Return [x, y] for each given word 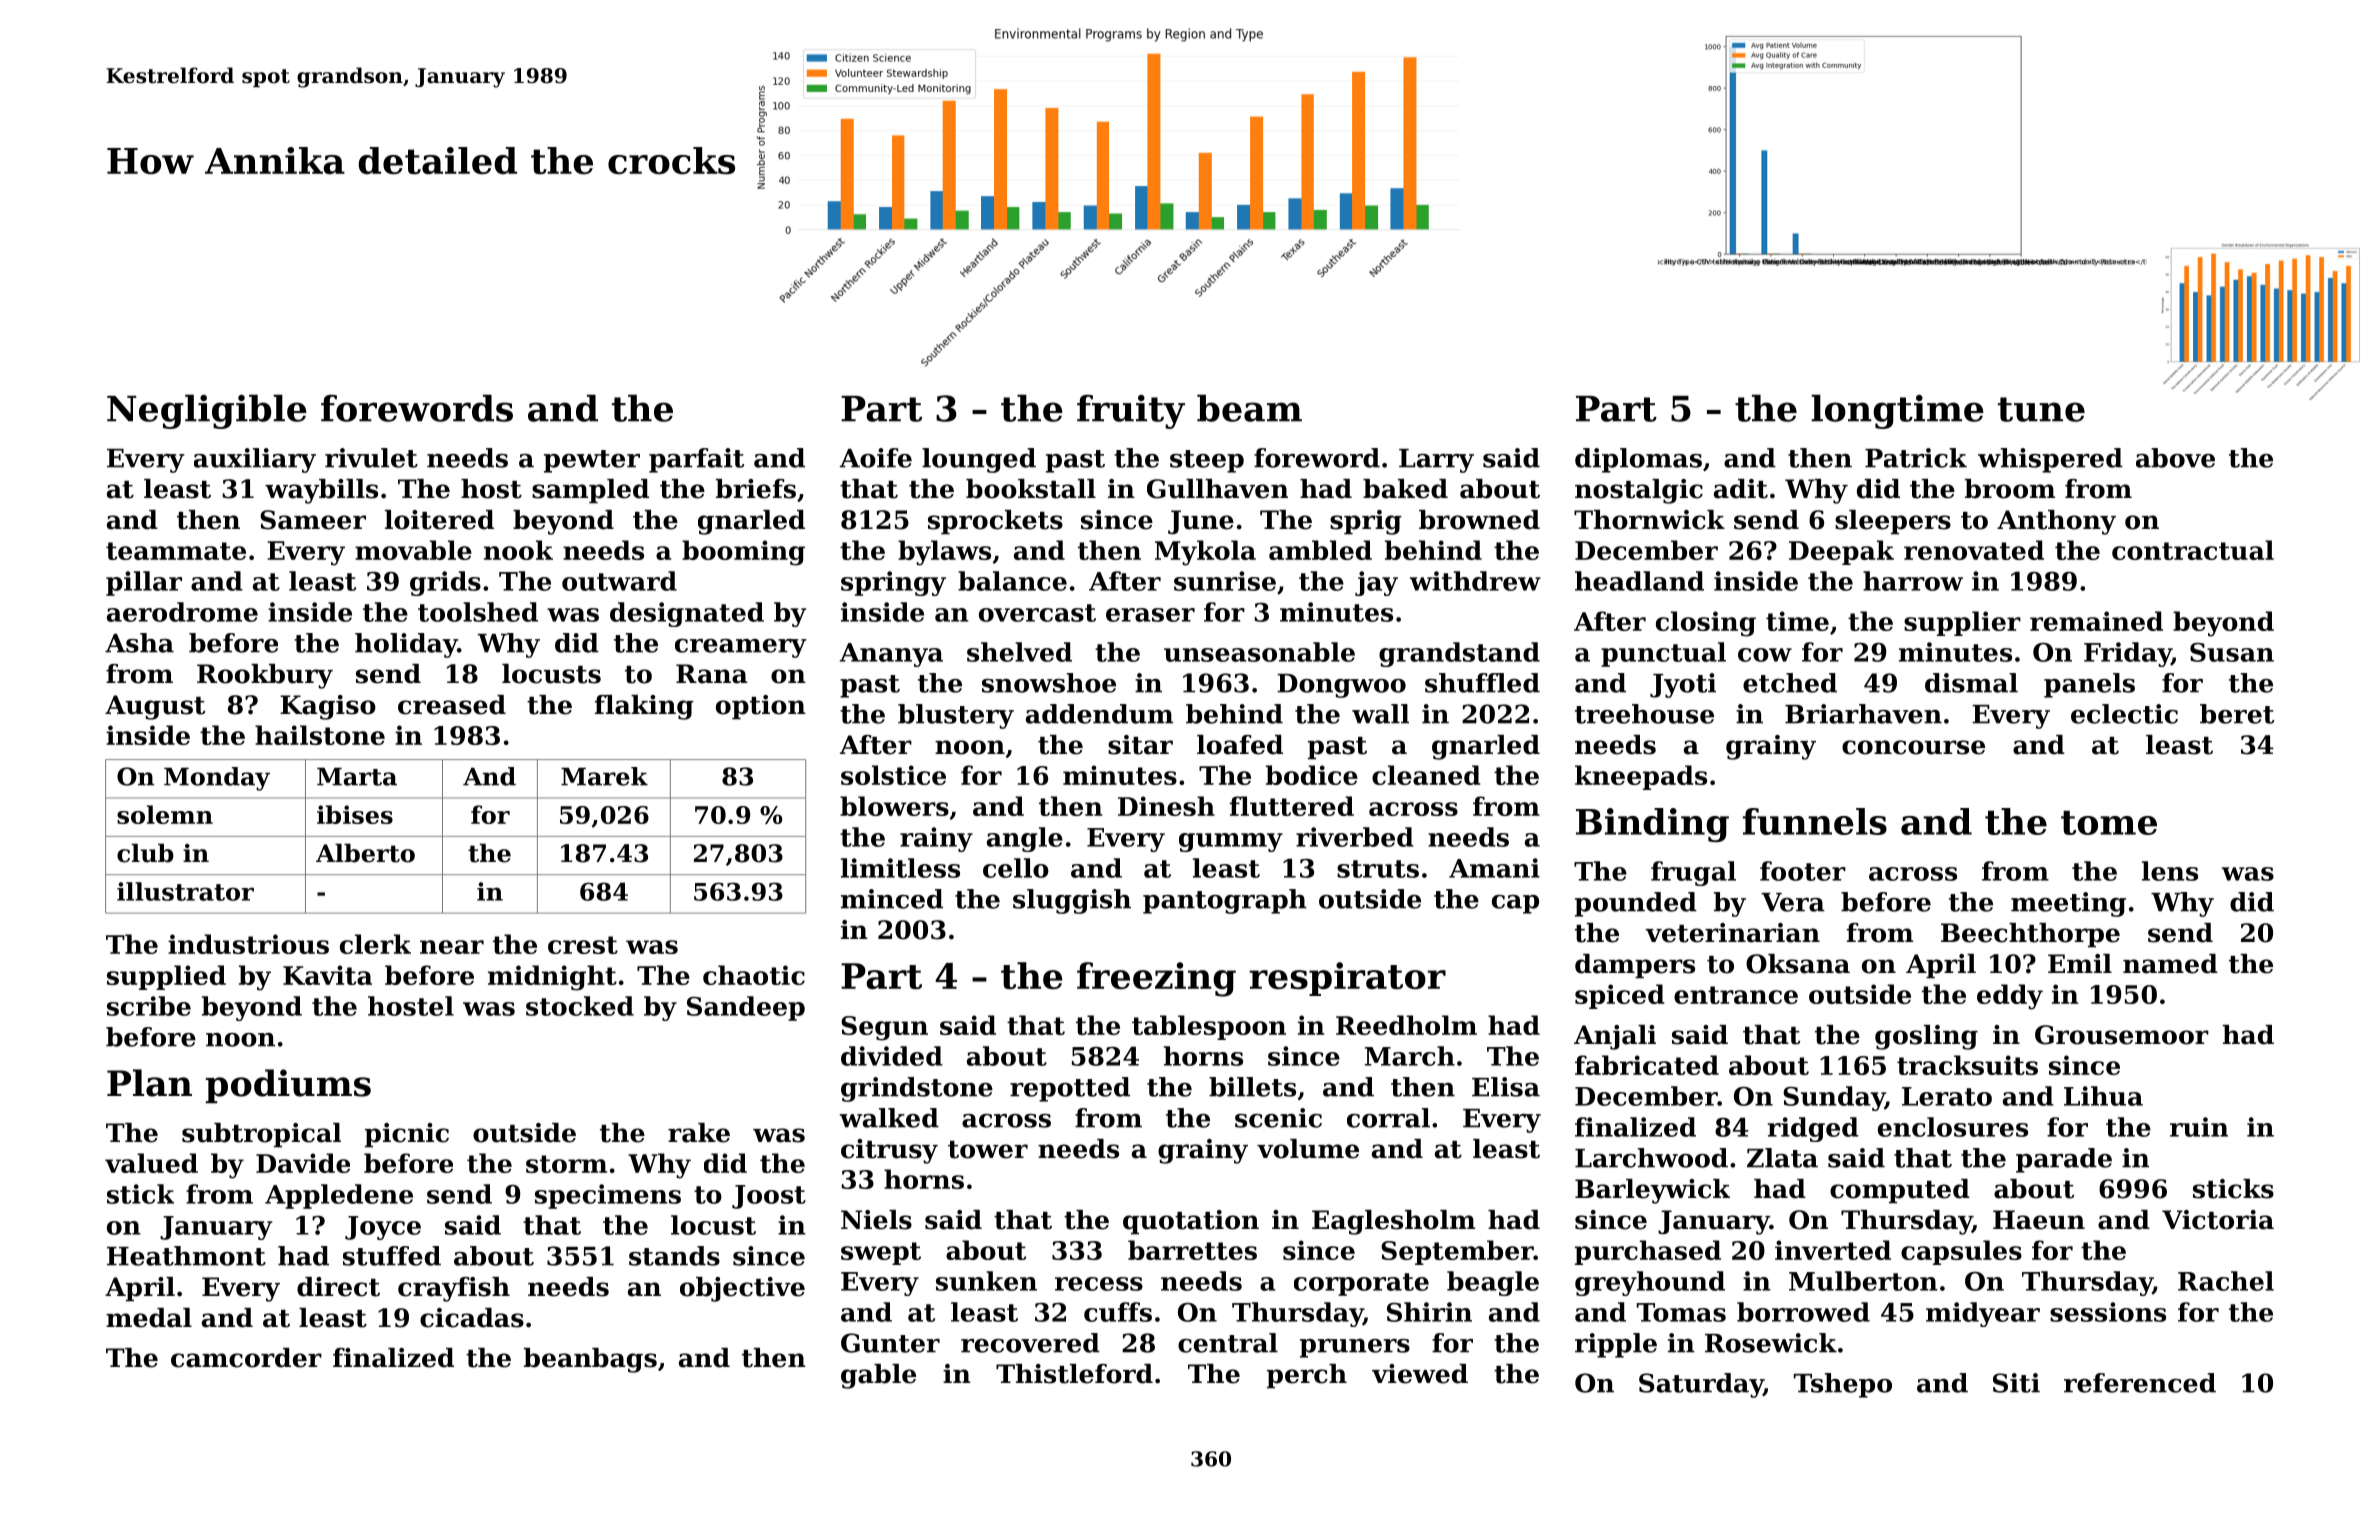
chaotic [754, 975]
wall [1380, 714]
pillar [144, 583]
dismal [1971, 683]
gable [878, 1376]
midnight [552, 978]
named [2170, 964]
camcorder [246, 1358]
